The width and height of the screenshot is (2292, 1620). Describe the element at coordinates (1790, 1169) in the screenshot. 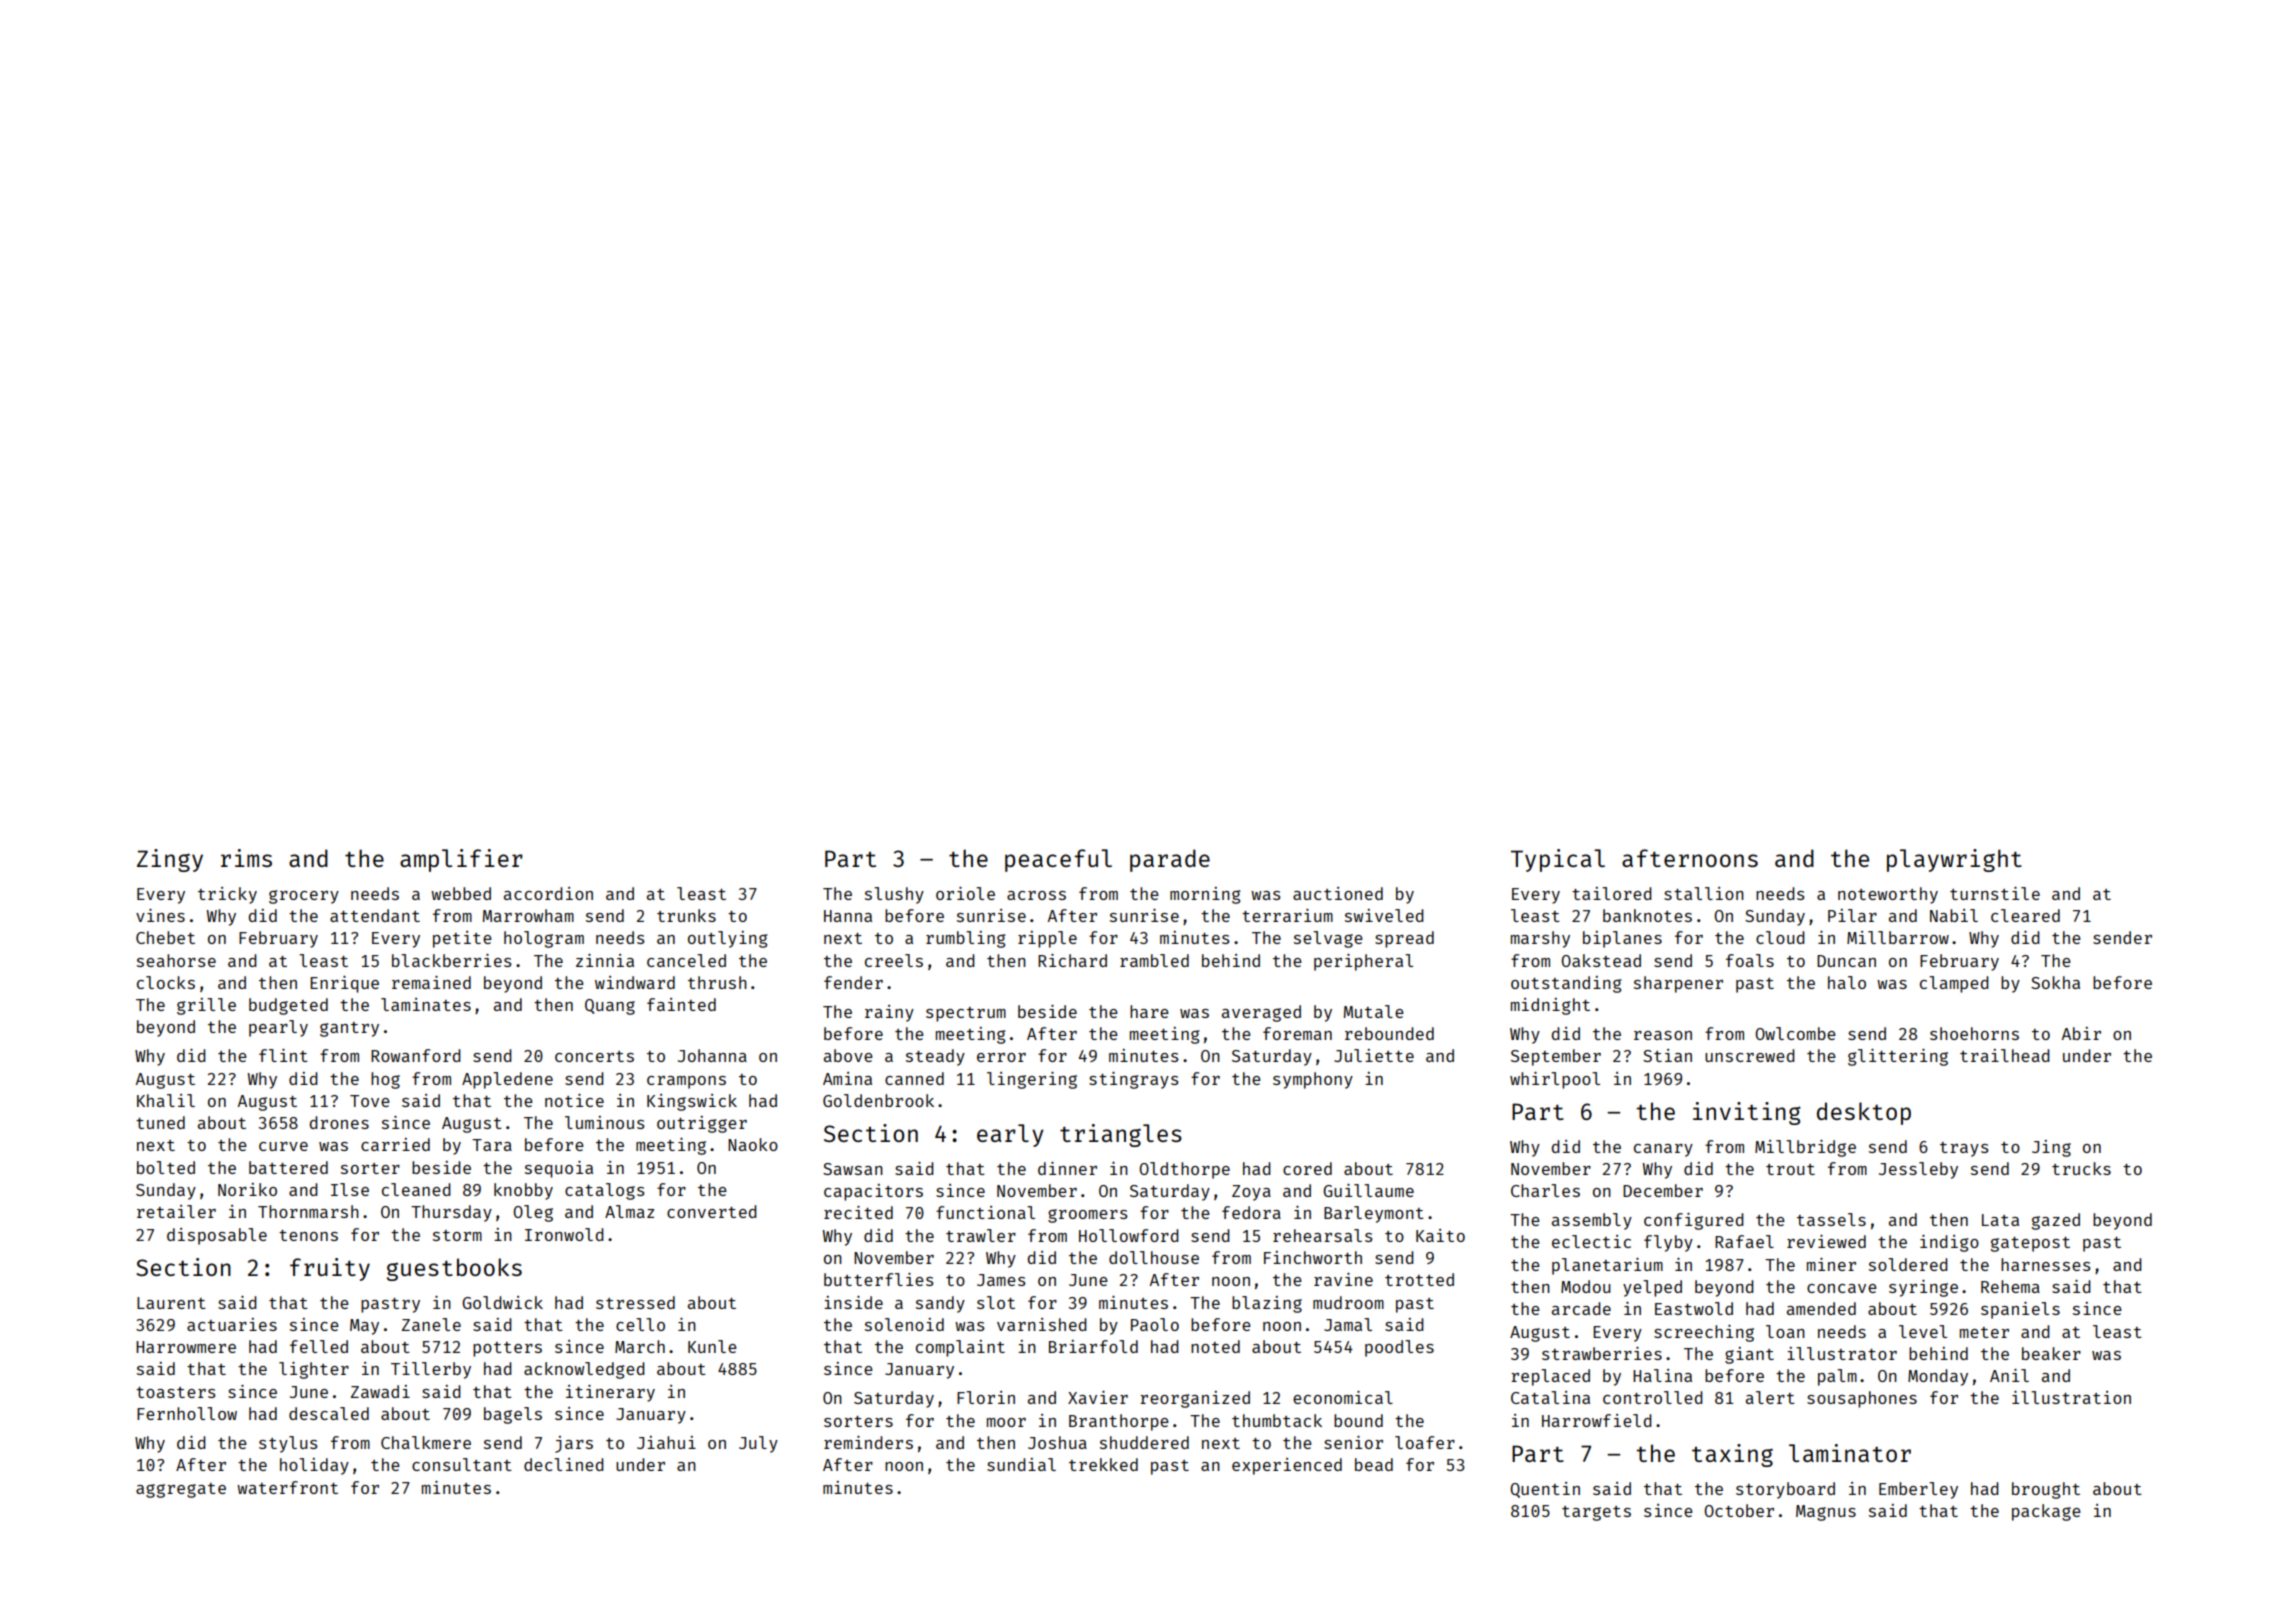

I see `trout` at that location.
